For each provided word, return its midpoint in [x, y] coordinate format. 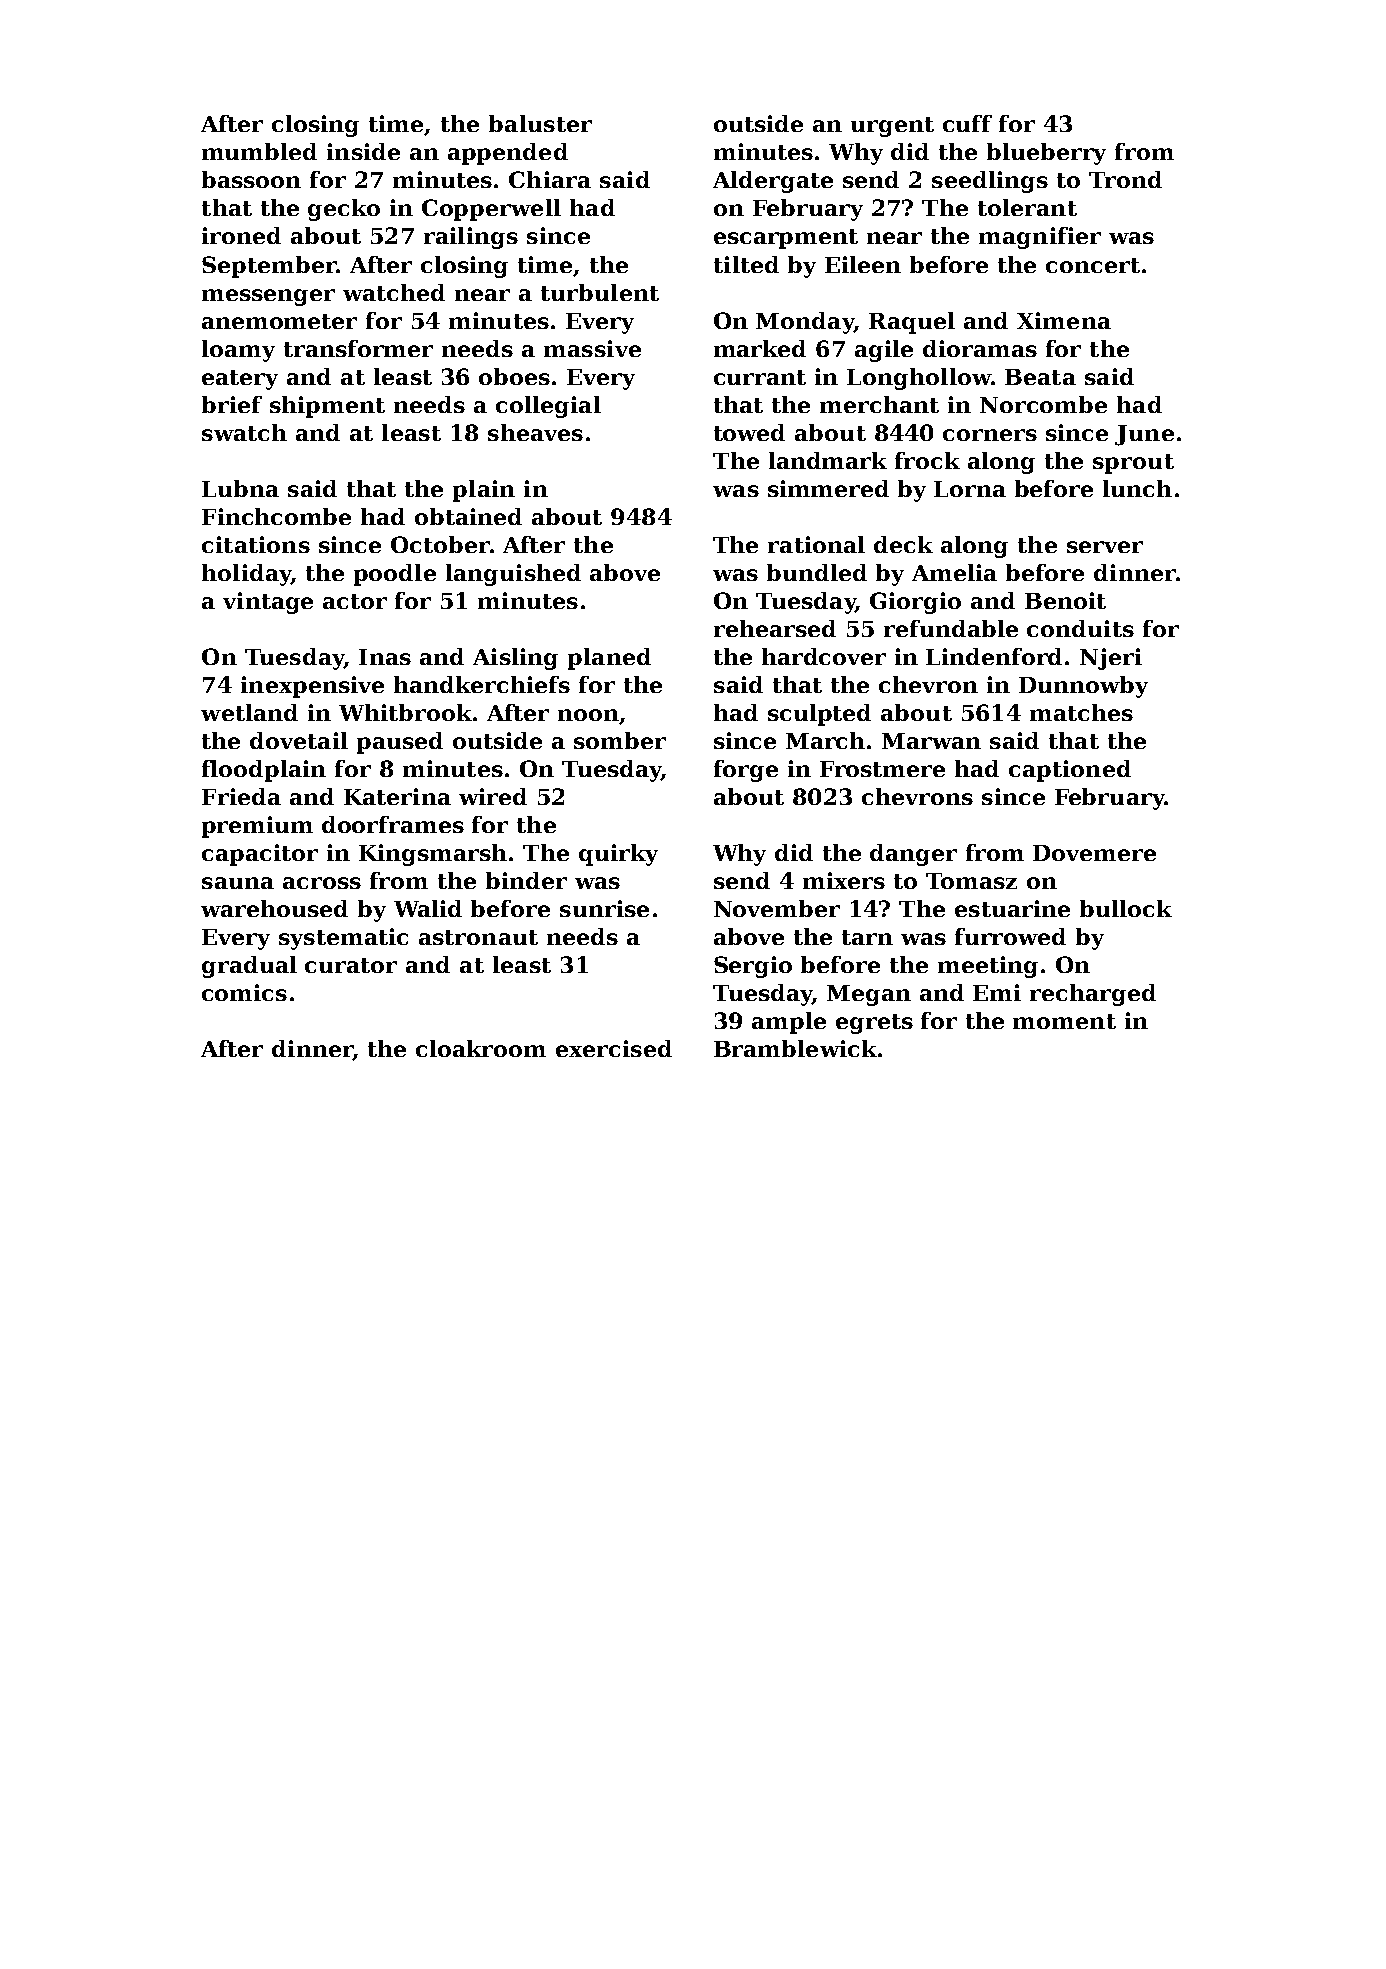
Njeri [1111, 659]
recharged [1093, 995]
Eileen [863, 264]
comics [244, 992]
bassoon [251, 179]
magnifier [1040, 238]
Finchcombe [276, 516]
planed [609, 659]
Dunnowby [1083, 687]
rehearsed [775, 628]
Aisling [515, 659]
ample [789, 1023]
